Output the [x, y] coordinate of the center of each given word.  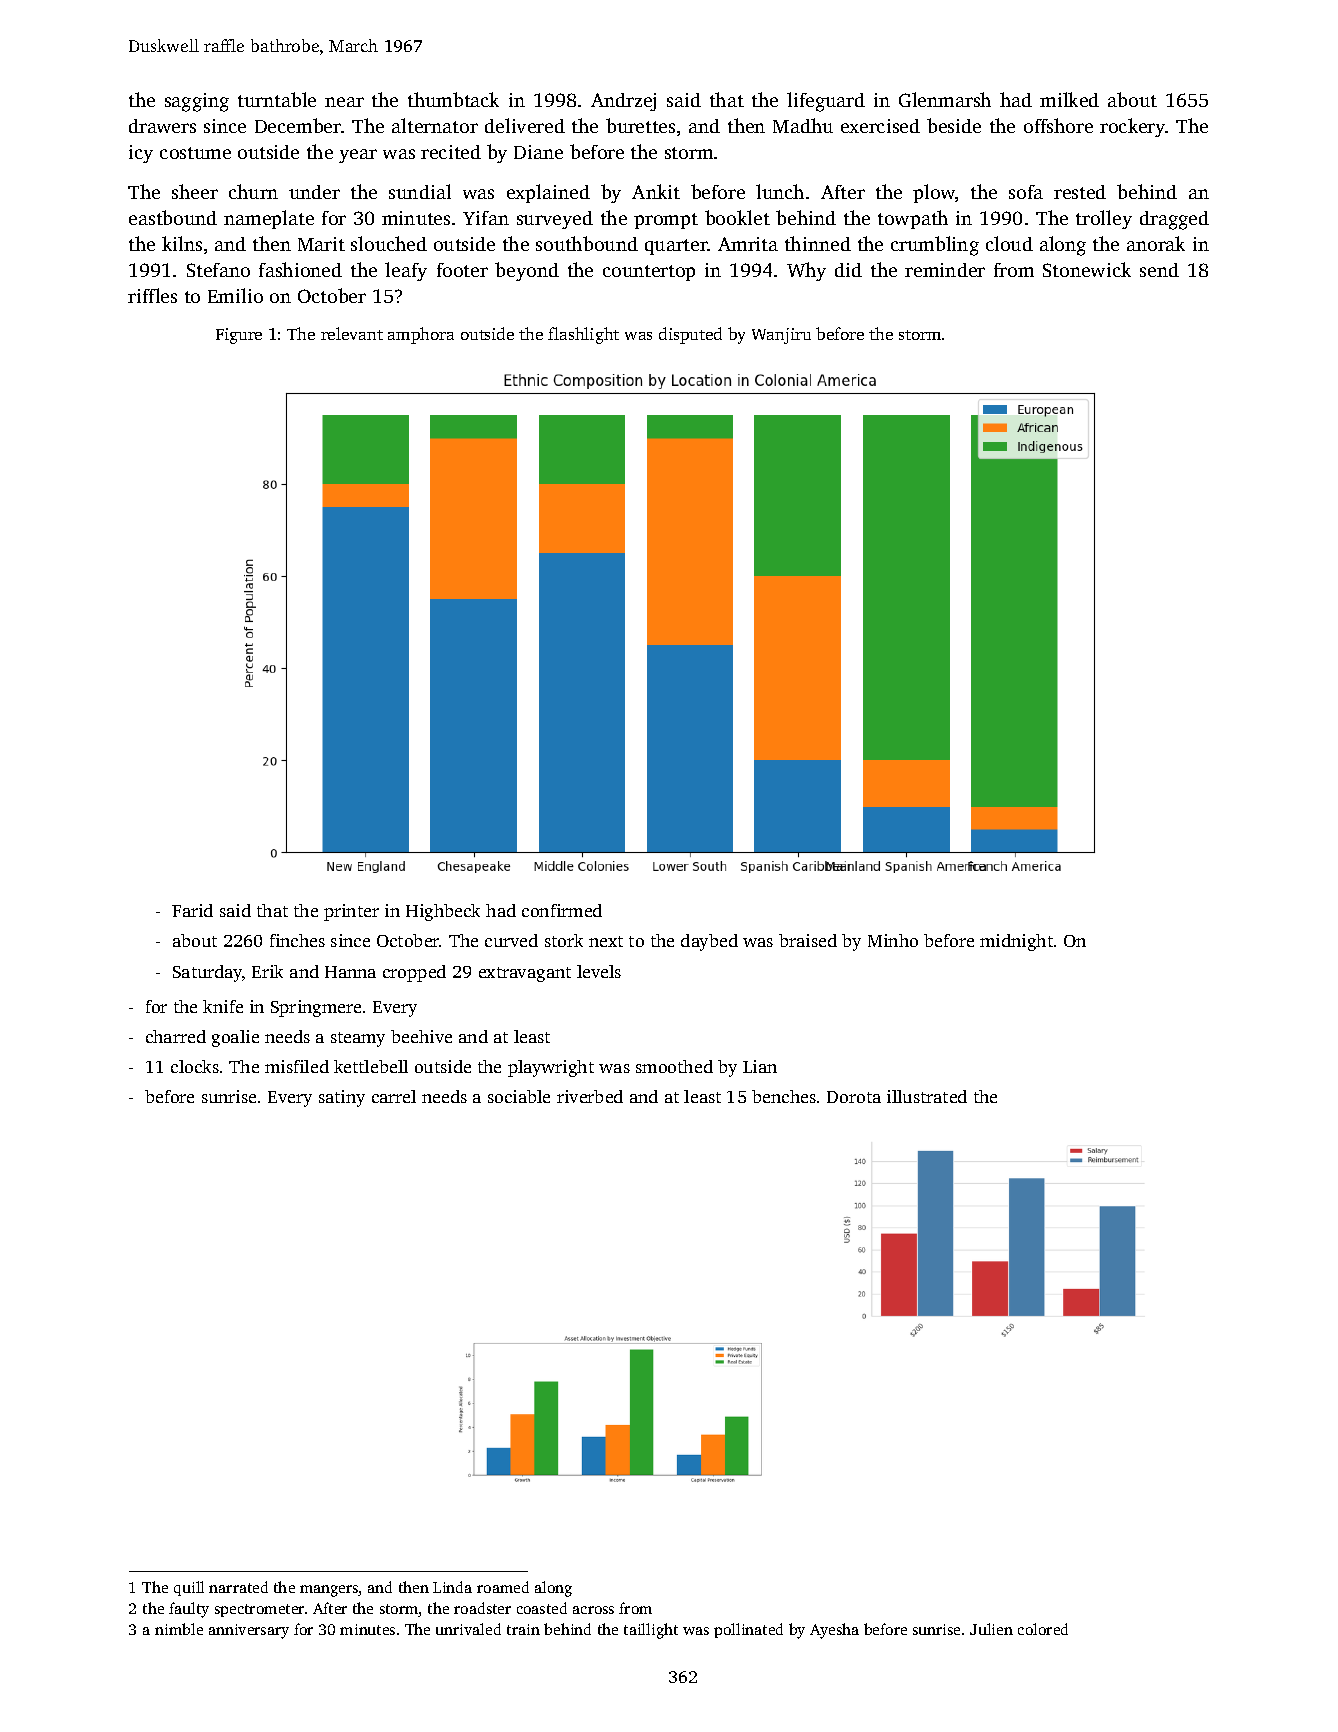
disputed [690, 335]
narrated [238, 1587]
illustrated [927, 1096]
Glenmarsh [945, 99]
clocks [195, 1066]
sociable [519, 1096]
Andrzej [623, 102]
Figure [239, 336]
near [344, 102]
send [1159, 270]
